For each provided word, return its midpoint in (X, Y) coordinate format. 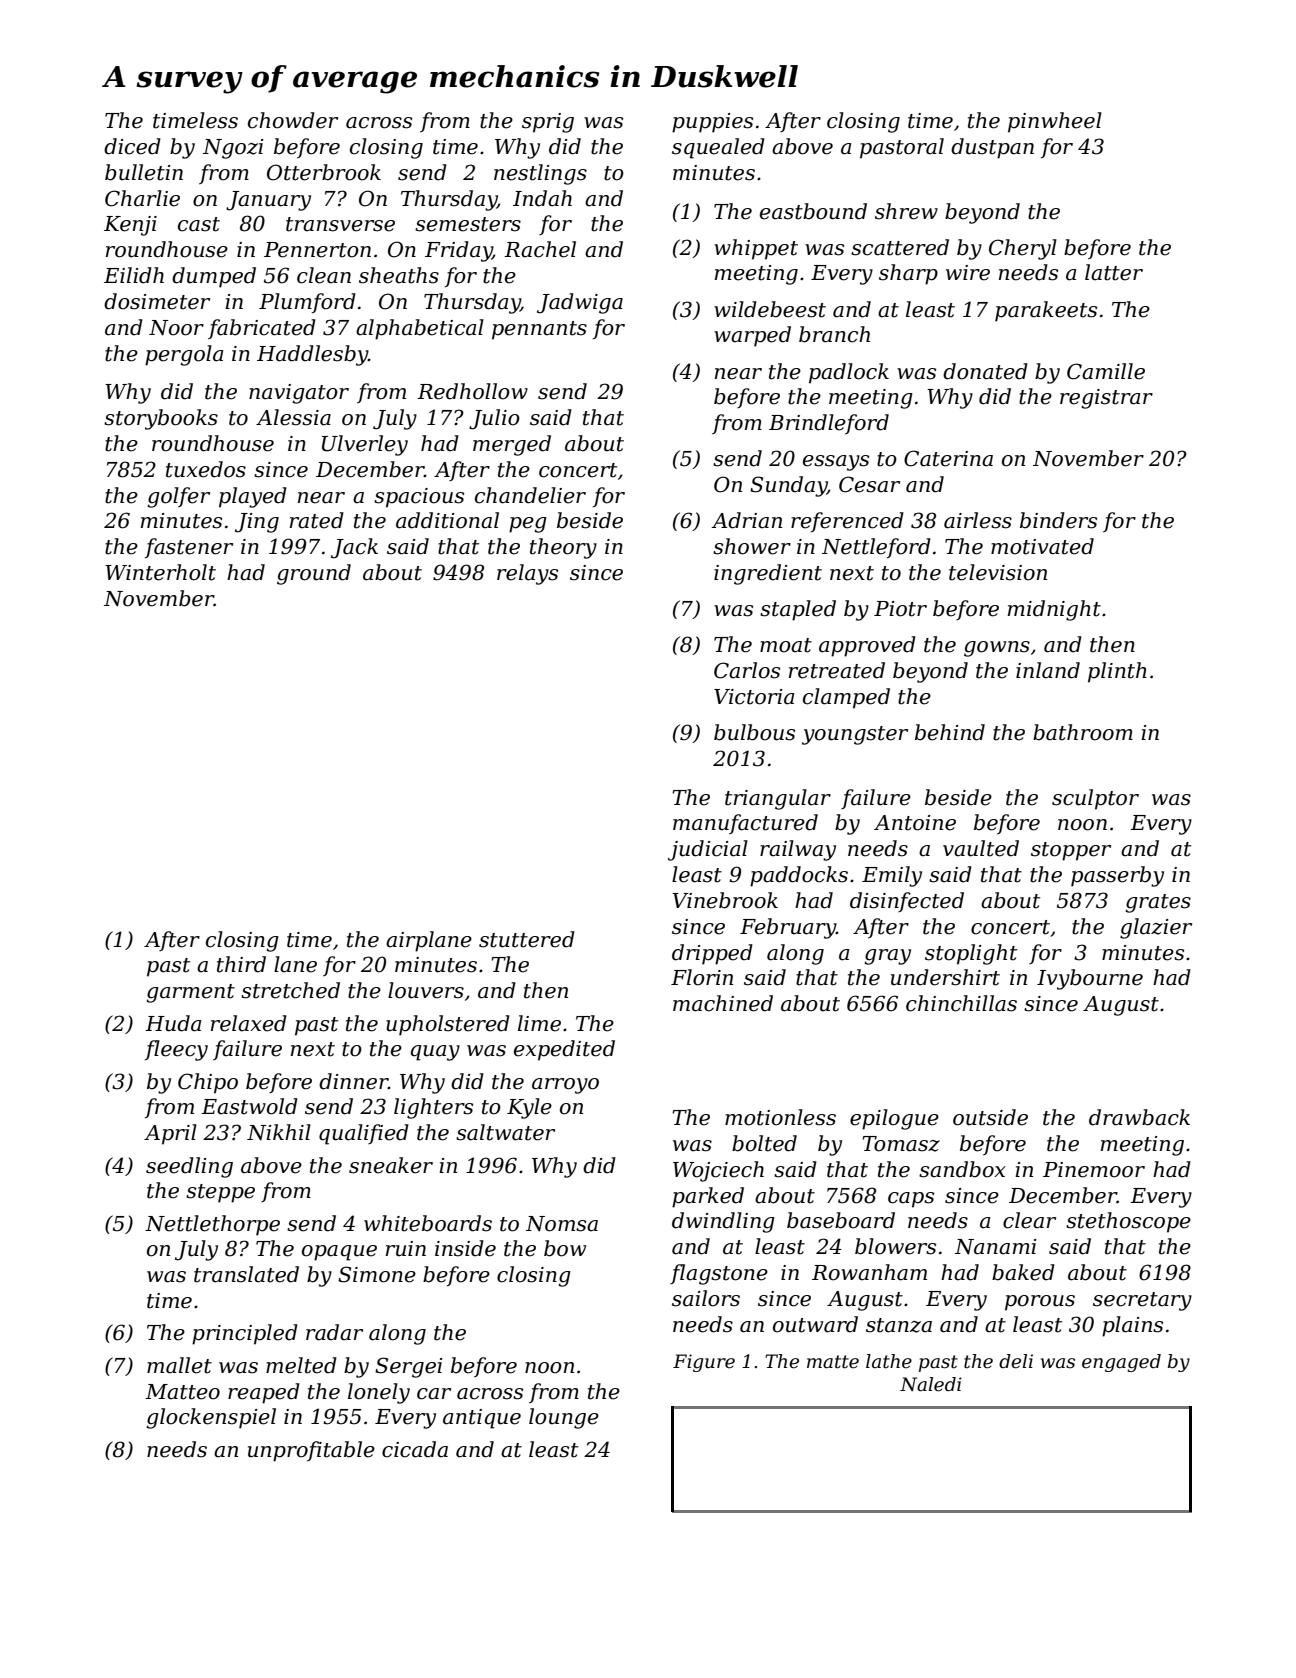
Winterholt (160, 572)
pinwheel (1055, 122)
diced (132, 146)
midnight (1054, 610)
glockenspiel (211, 1418)
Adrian (746, 520)
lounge (564, 1418)
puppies (712, 123)
